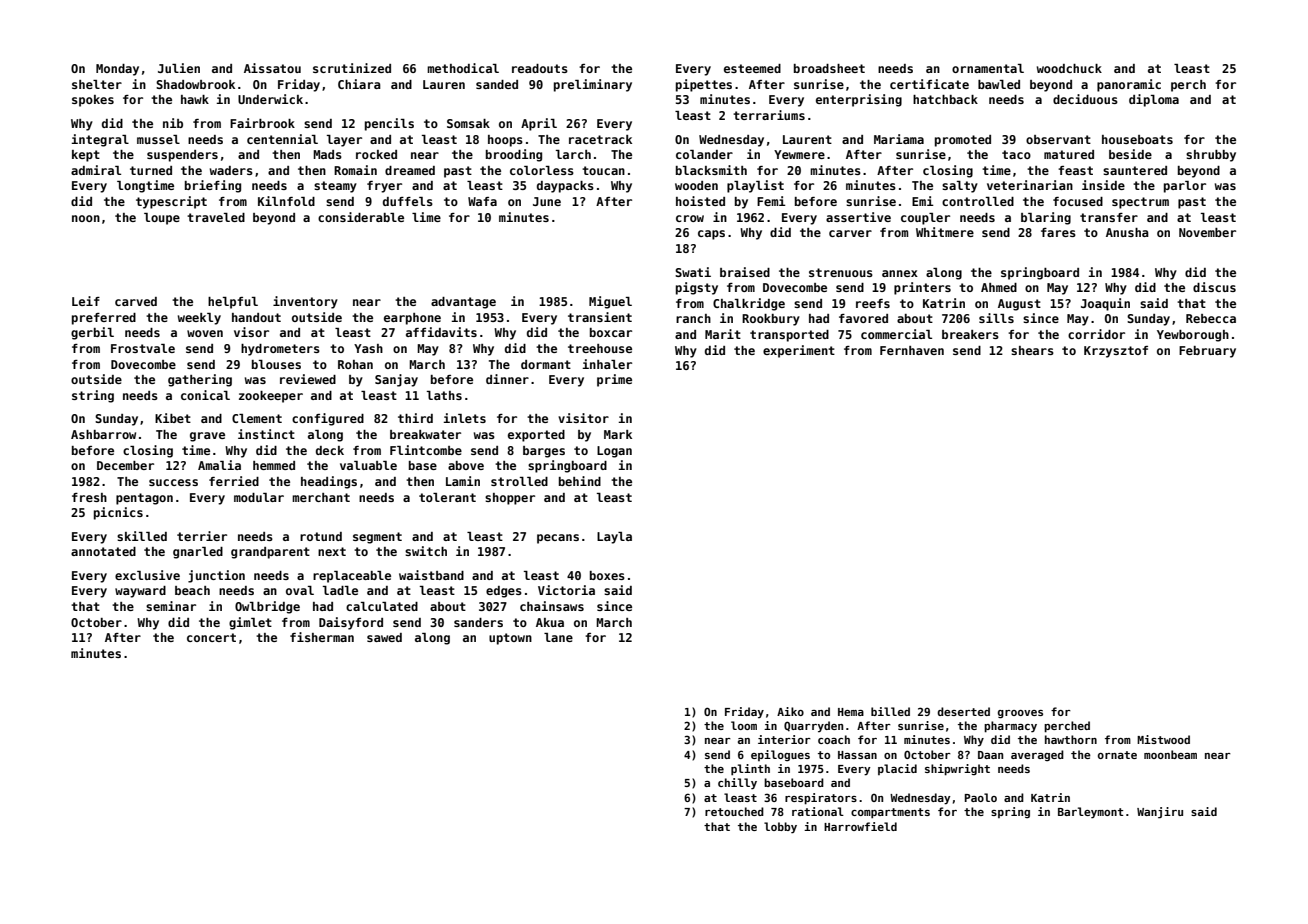 This screenshot has width=1308, height=924. What do you see at coordinates (384, 637) in the screenshot?
I see `sawed` at bounding box center [384, 637].
